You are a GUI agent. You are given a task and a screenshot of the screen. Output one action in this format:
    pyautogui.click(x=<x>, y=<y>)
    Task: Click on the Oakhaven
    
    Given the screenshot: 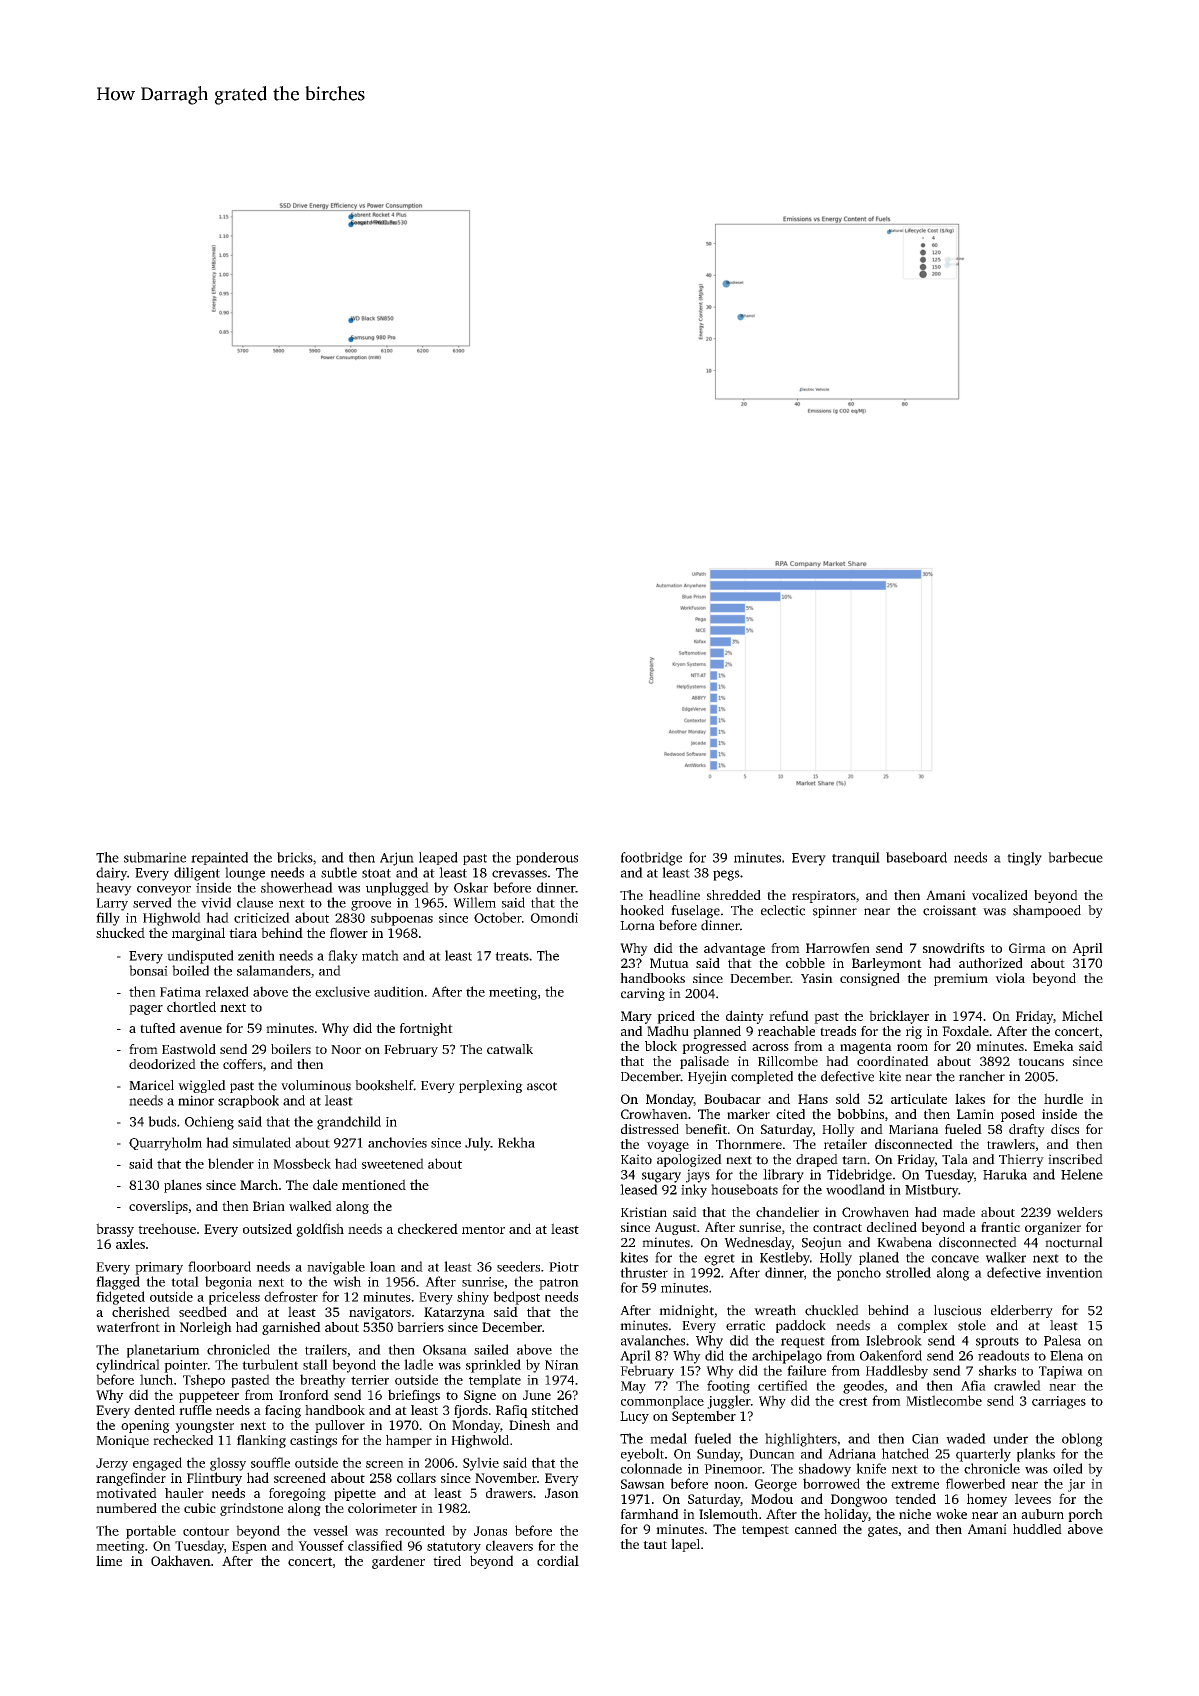 What is the action you would take?
    pyautogui.click(x=181, y=1560)
